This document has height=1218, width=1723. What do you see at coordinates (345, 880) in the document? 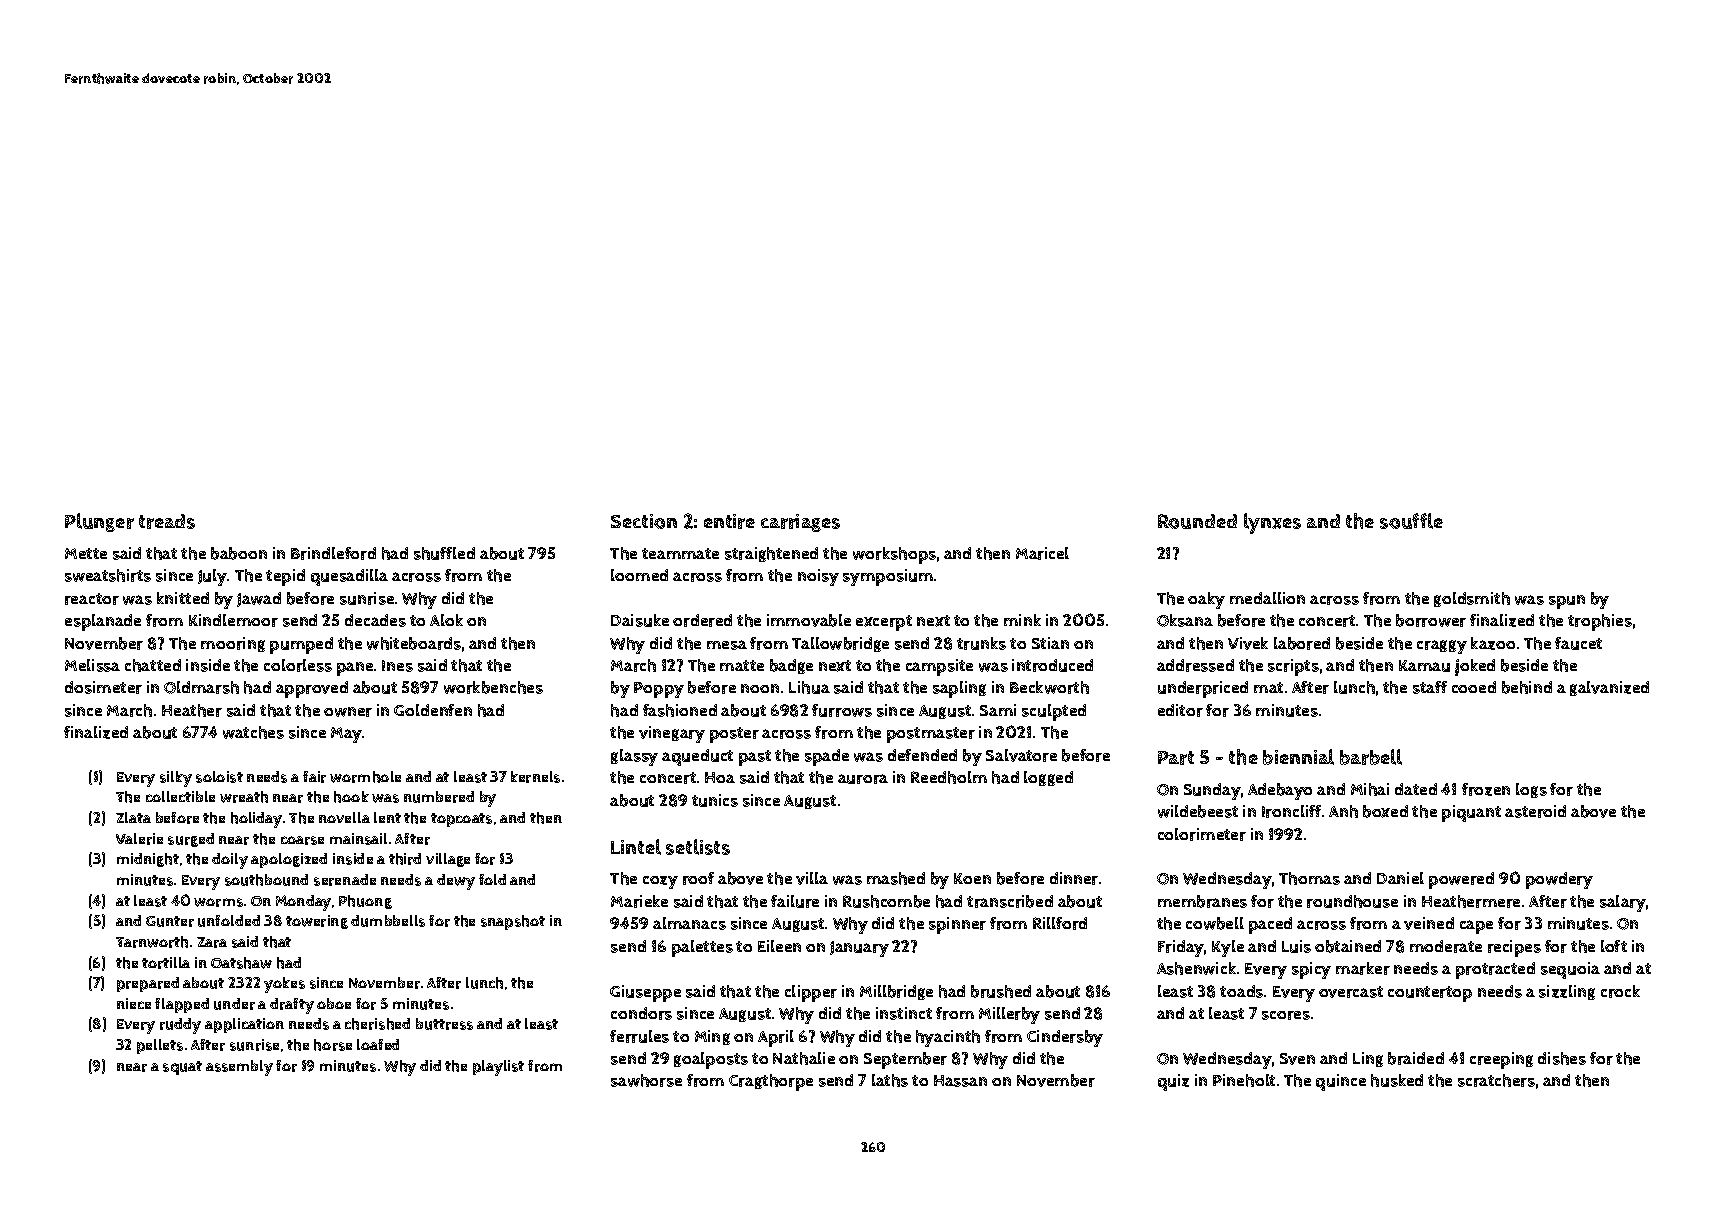
I see `serenade` at bounding box center [345, 880].
